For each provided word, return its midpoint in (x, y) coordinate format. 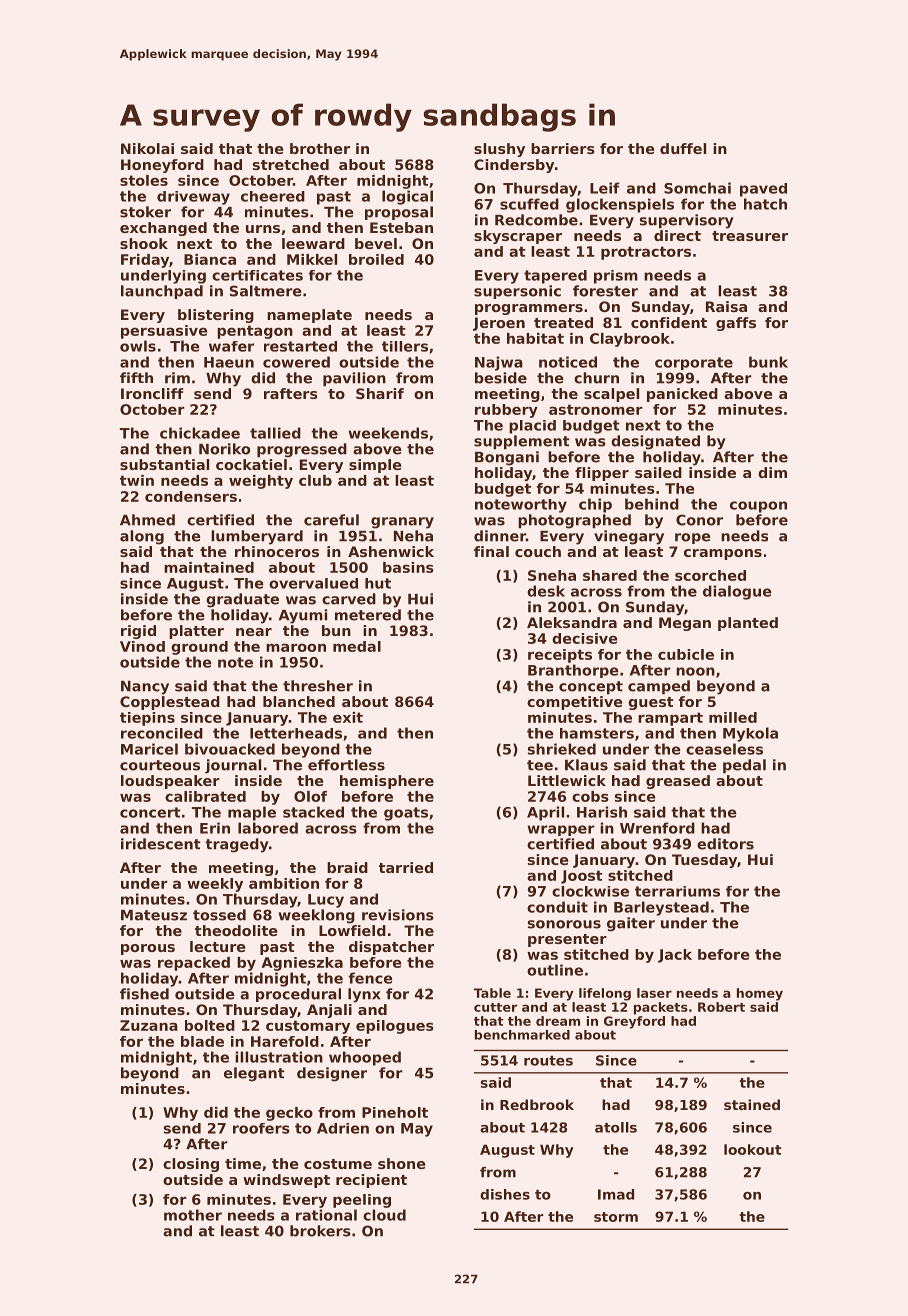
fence (371, 978)
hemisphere (387, 782)
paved (763, 190)
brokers (320, 1231)
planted (748, 624)
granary (402, 523)
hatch (765, 204)
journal (233, 766)
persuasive (164, 332)
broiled (376, 259)
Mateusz (154, 915)
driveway (193, 198)
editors (725, 844)
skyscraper (518, 237)
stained (752, 1104)
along (142, 537)
